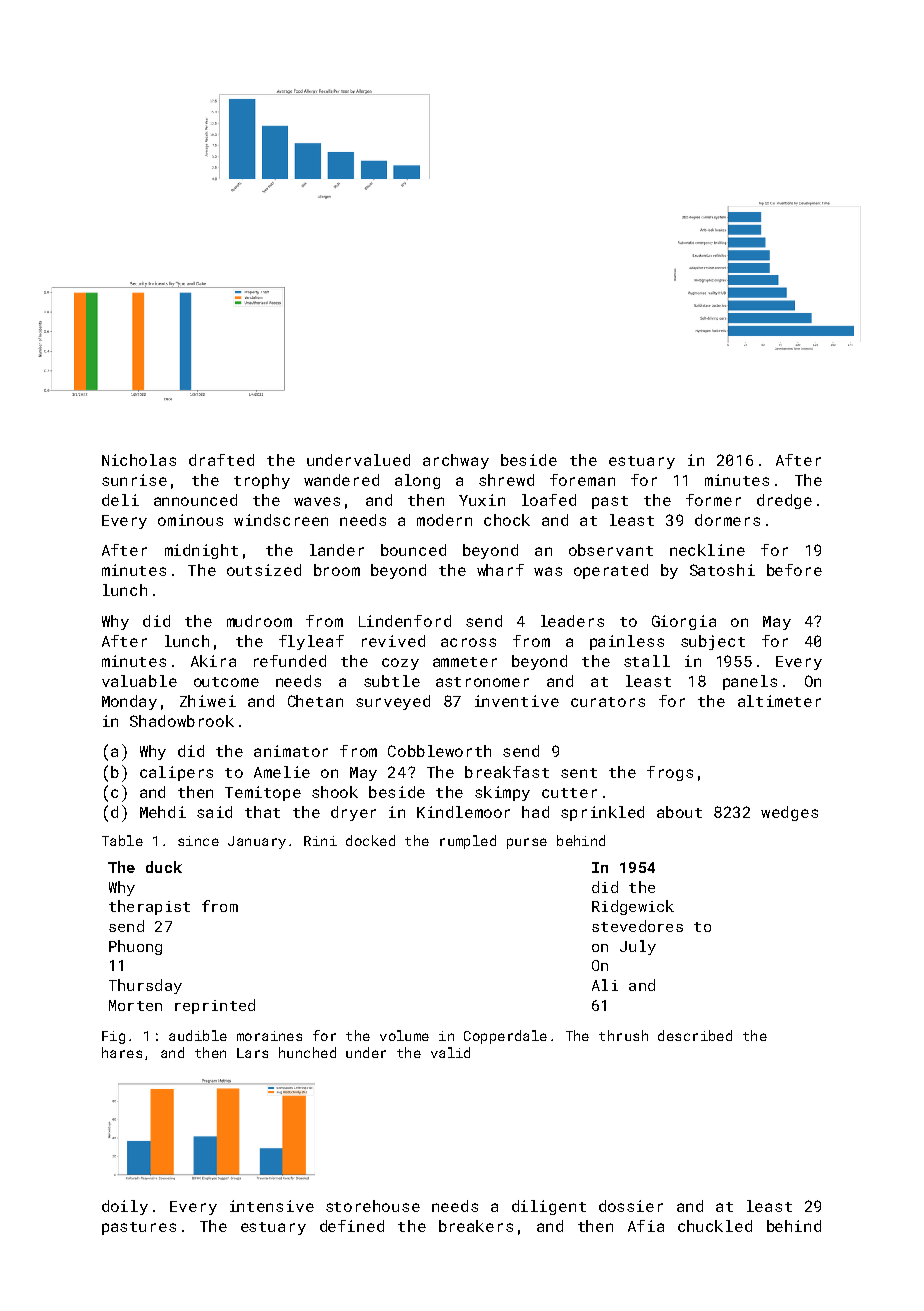 This screenshot has height=1311, width=924. Describe the element at coordinates (549, 1207) in the screenshot. I see `diligent` at that location.
